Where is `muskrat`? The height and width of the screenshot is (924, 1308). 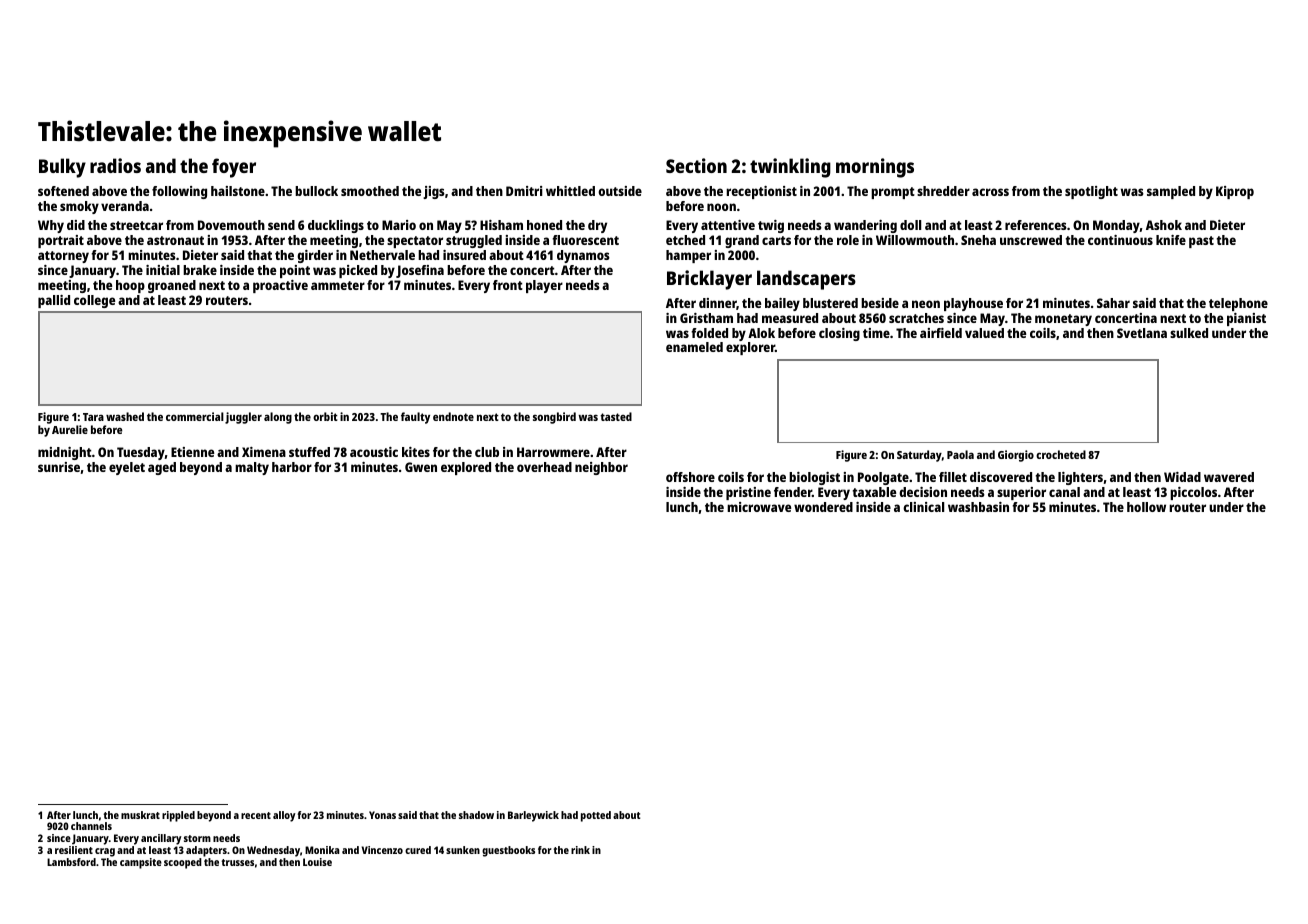 muskrat is located at coordinates (140, 815).
